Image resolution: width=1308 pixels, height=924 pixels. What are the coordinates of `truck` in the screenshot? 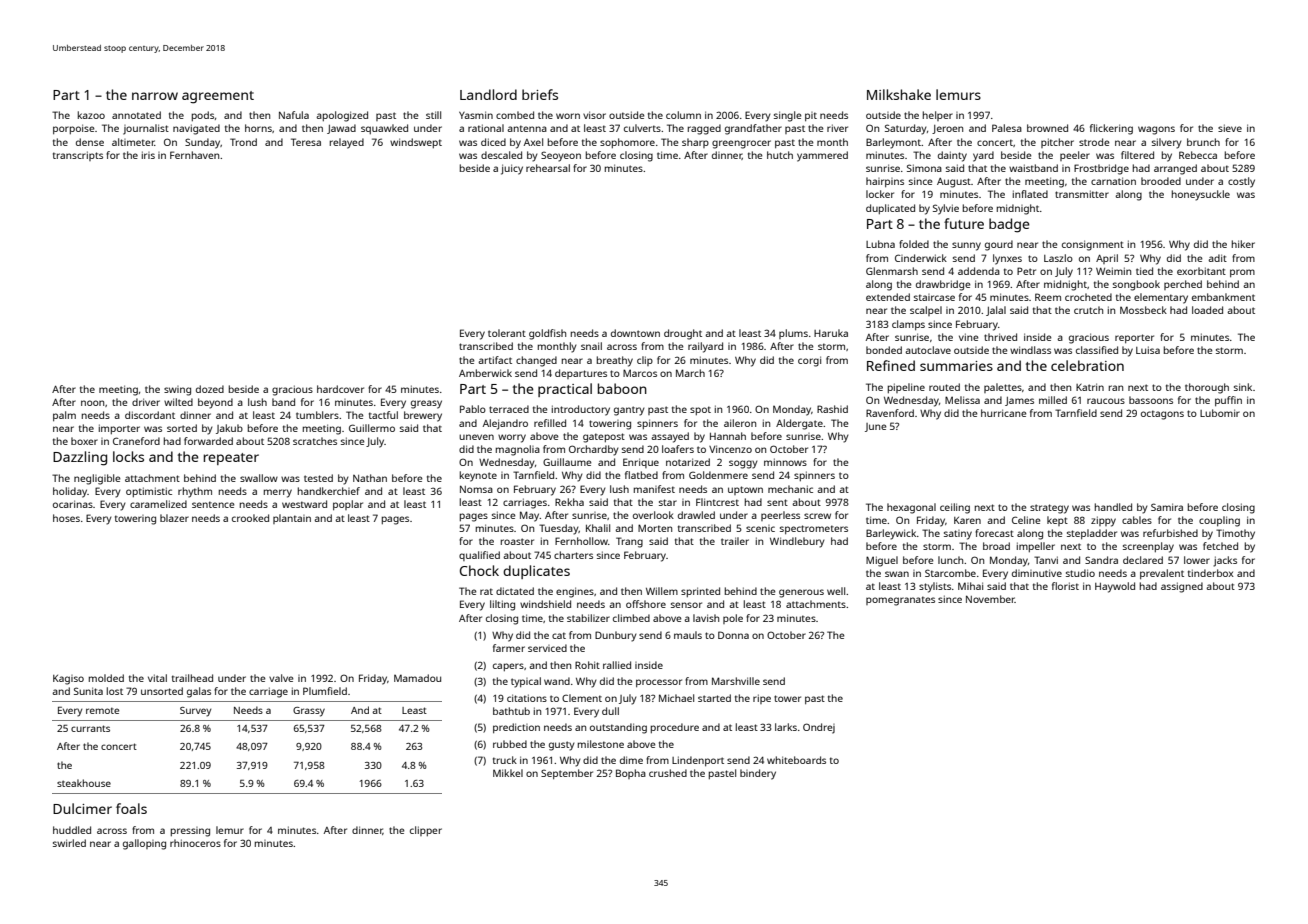 It's located at (505, 760).
